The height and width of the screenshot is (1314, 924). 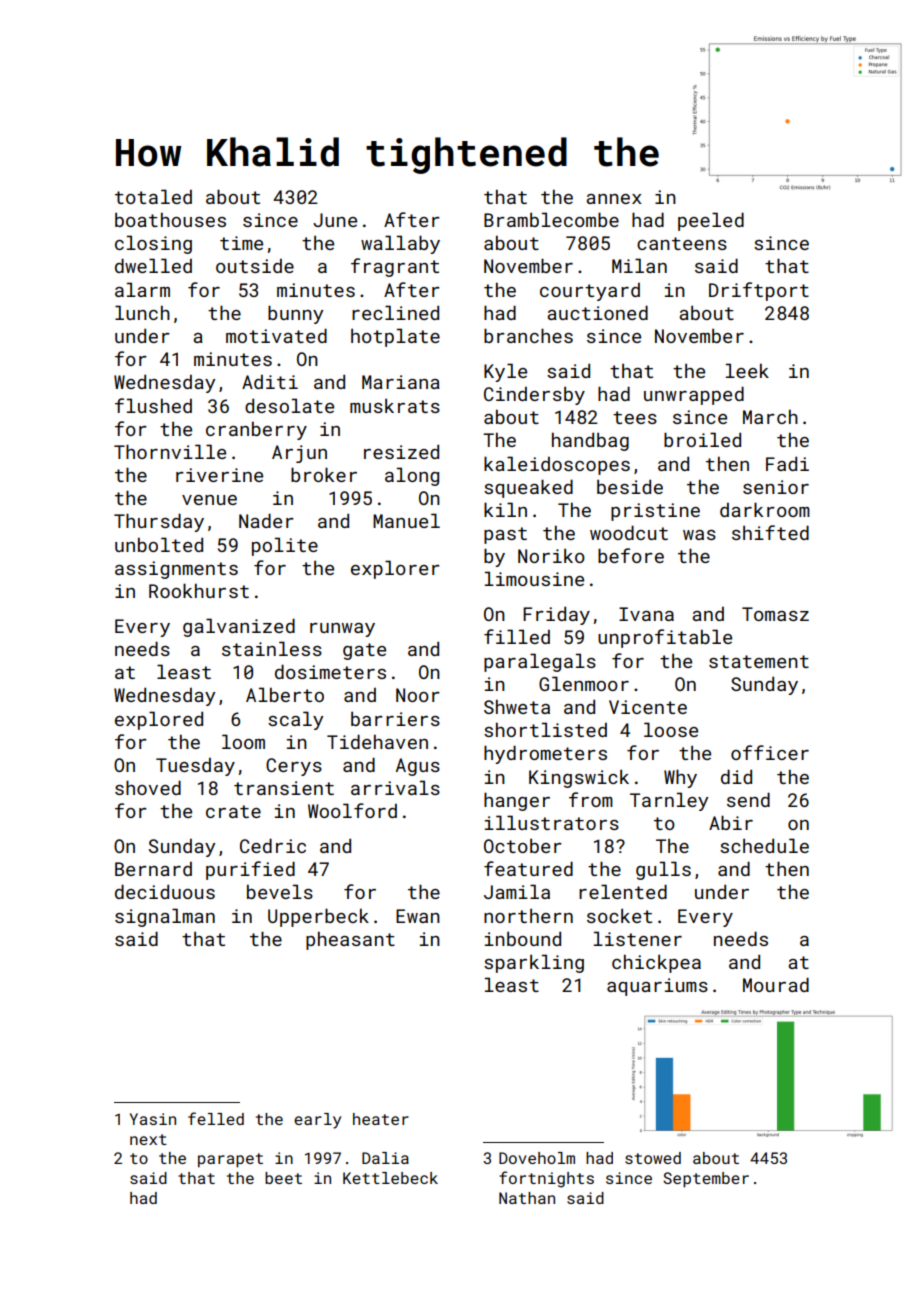 What do you see at coordinates (534, 963) in the screenshot?
I see `sparkling` at bounding box center [534, 963].
